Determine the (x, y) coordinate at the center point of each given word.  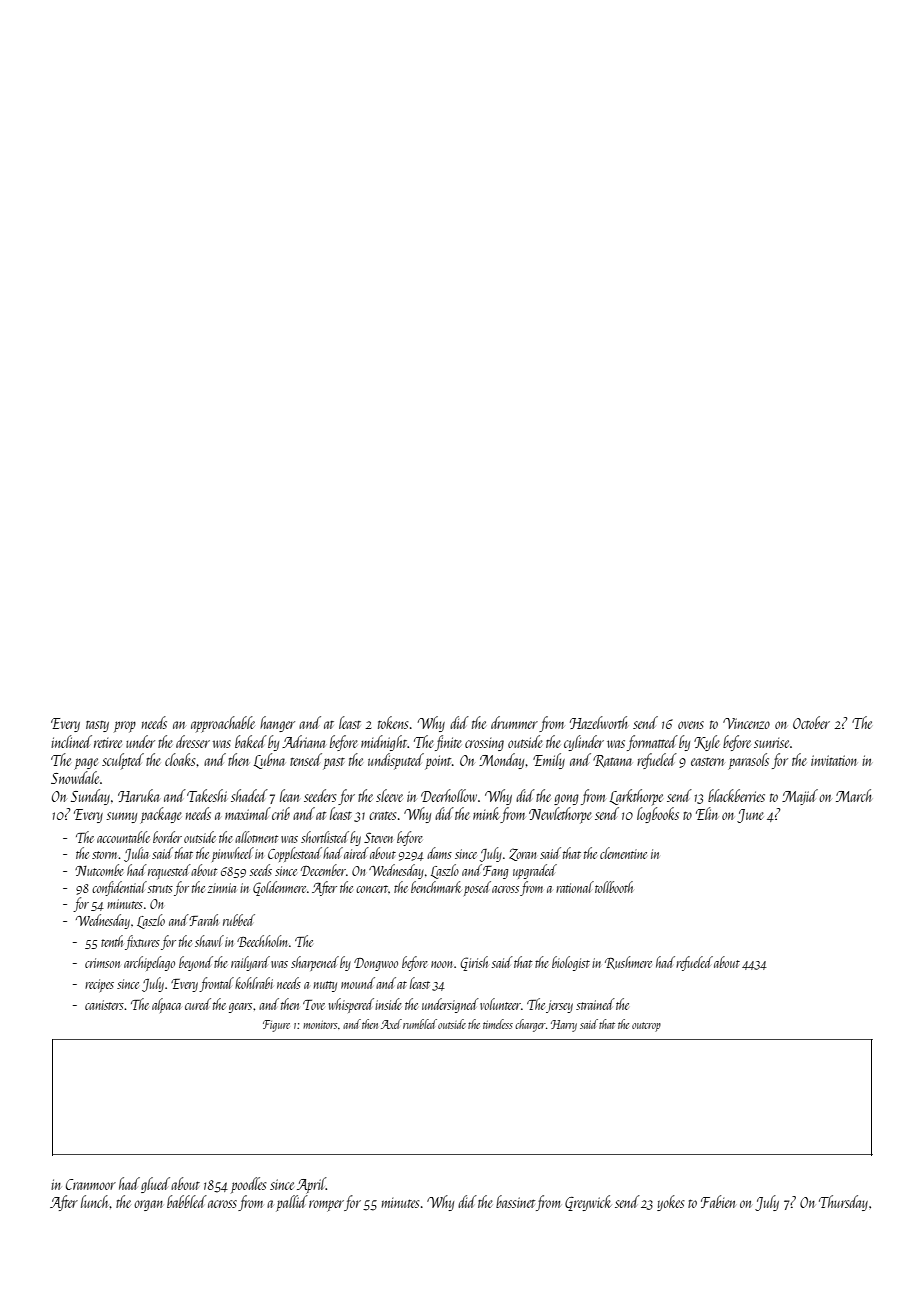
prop (125, 727)
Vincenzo (746, 723)
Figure (276, 1026)
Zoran (522, 854)
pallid (292, 1203)
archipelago (149, 963)
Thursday (843, 1203)
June (750, 816)
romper (326, 1206)
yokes (671, 1203)
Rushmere (628, 962)
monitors (320, 1025)
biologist (571, 963)
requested (169, 871)
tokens (393, 722)
